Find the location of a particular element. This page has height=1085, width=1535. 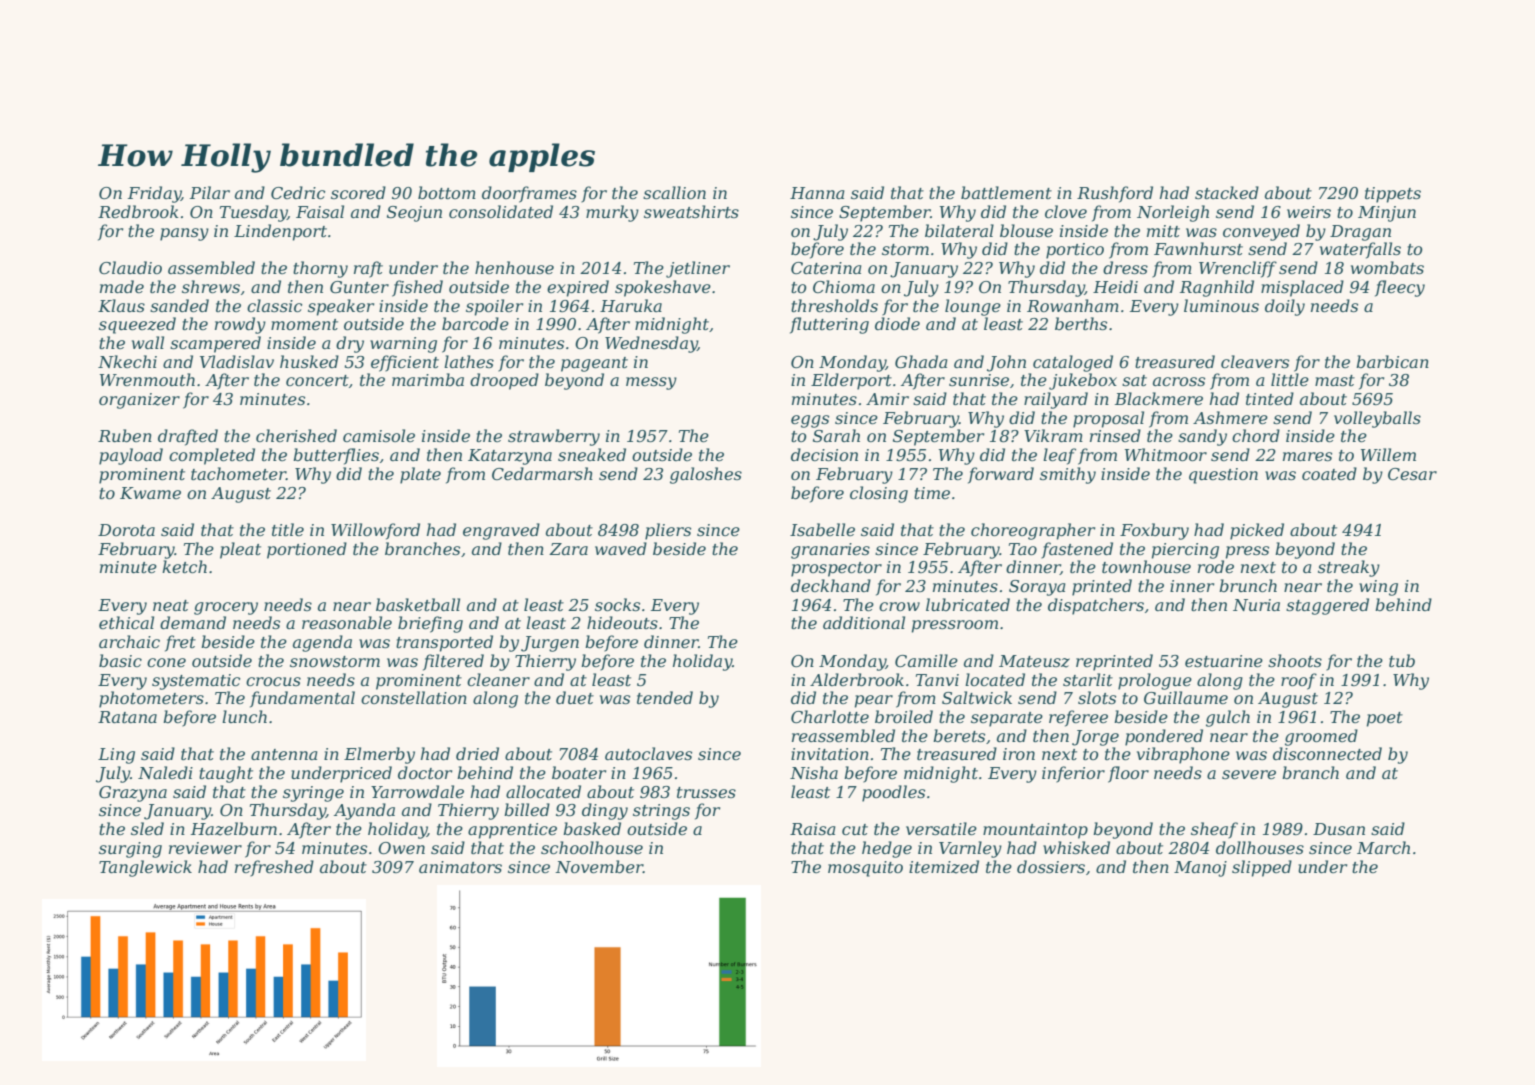

mast is located at coordinates (1335, 380).
